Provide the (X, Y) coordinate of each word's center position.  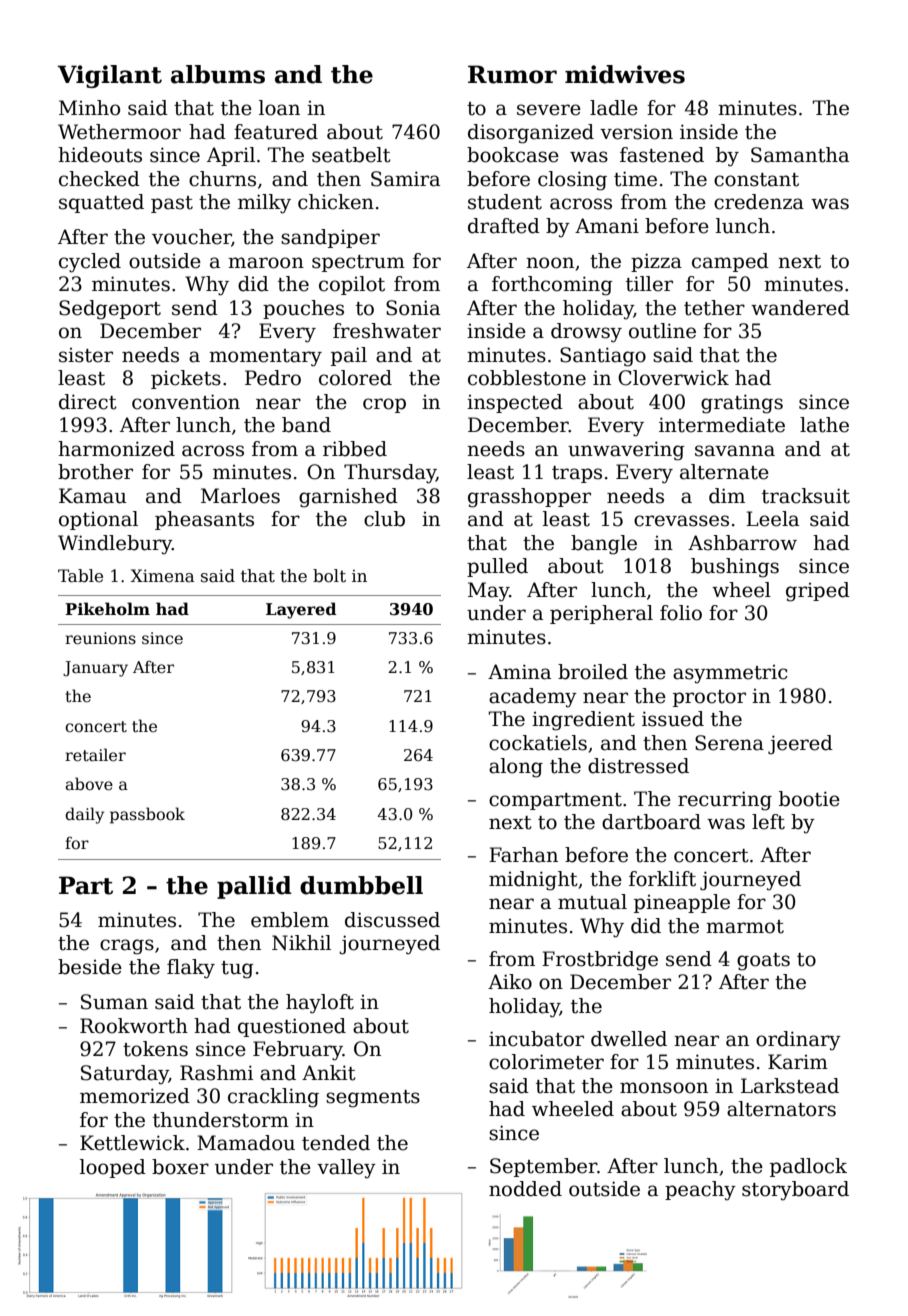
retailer (95, 755)
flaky (191, 969)
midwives (625, 74)
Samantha (800, 155)
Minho (89, 108)
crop (384, 405)
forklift (662, 879)
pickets (186, 379)
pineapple (682, 903)
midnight (533, 881)
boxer (180, 1167)
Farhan (523, 855)
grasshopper (529, 498)
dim (727, 496)
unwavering (626, 451)
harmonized (116, 449)
